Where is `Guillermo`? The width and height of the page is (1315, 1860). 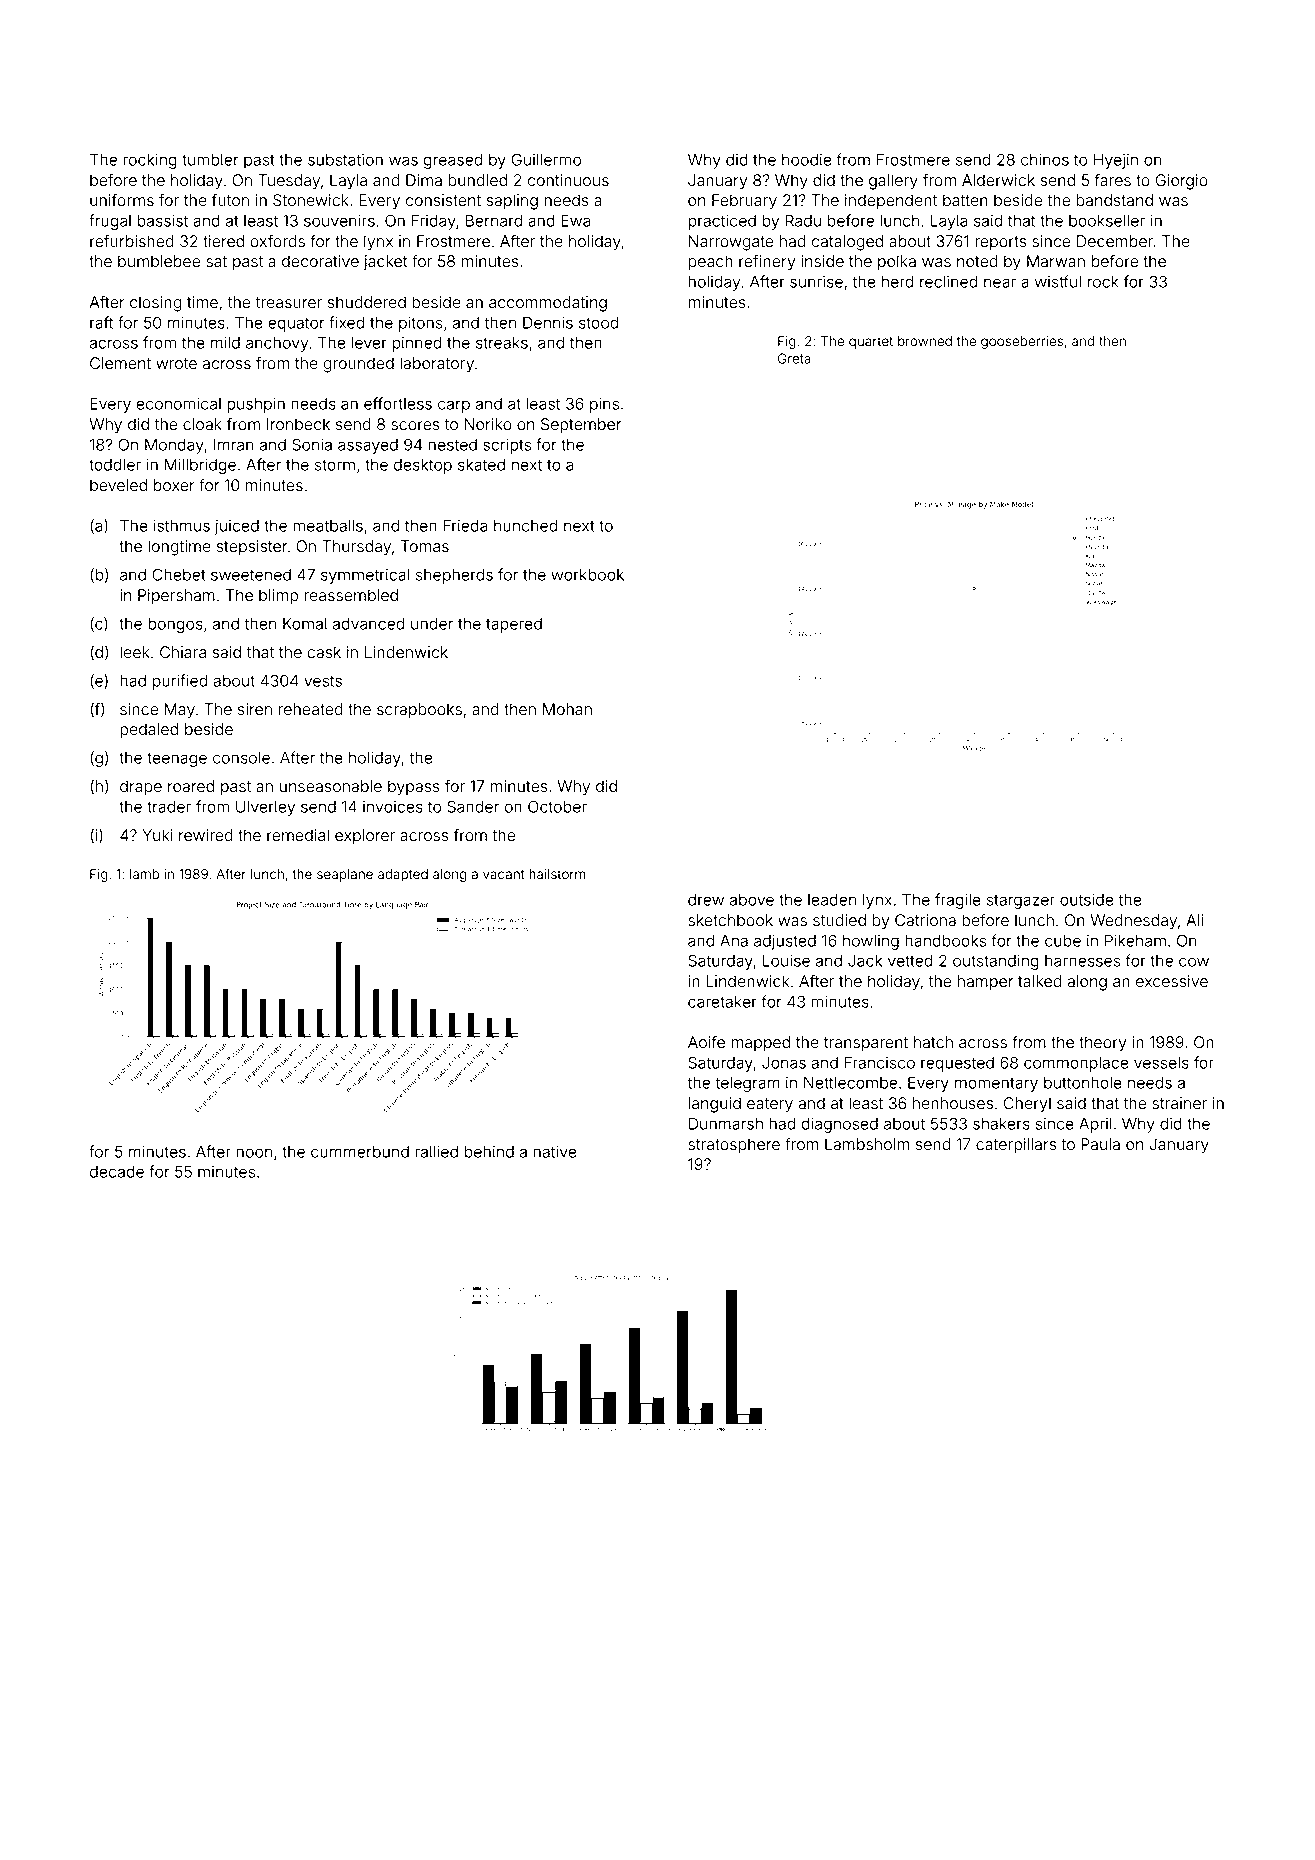
Guillermo is located at coordinates (546, 159).
